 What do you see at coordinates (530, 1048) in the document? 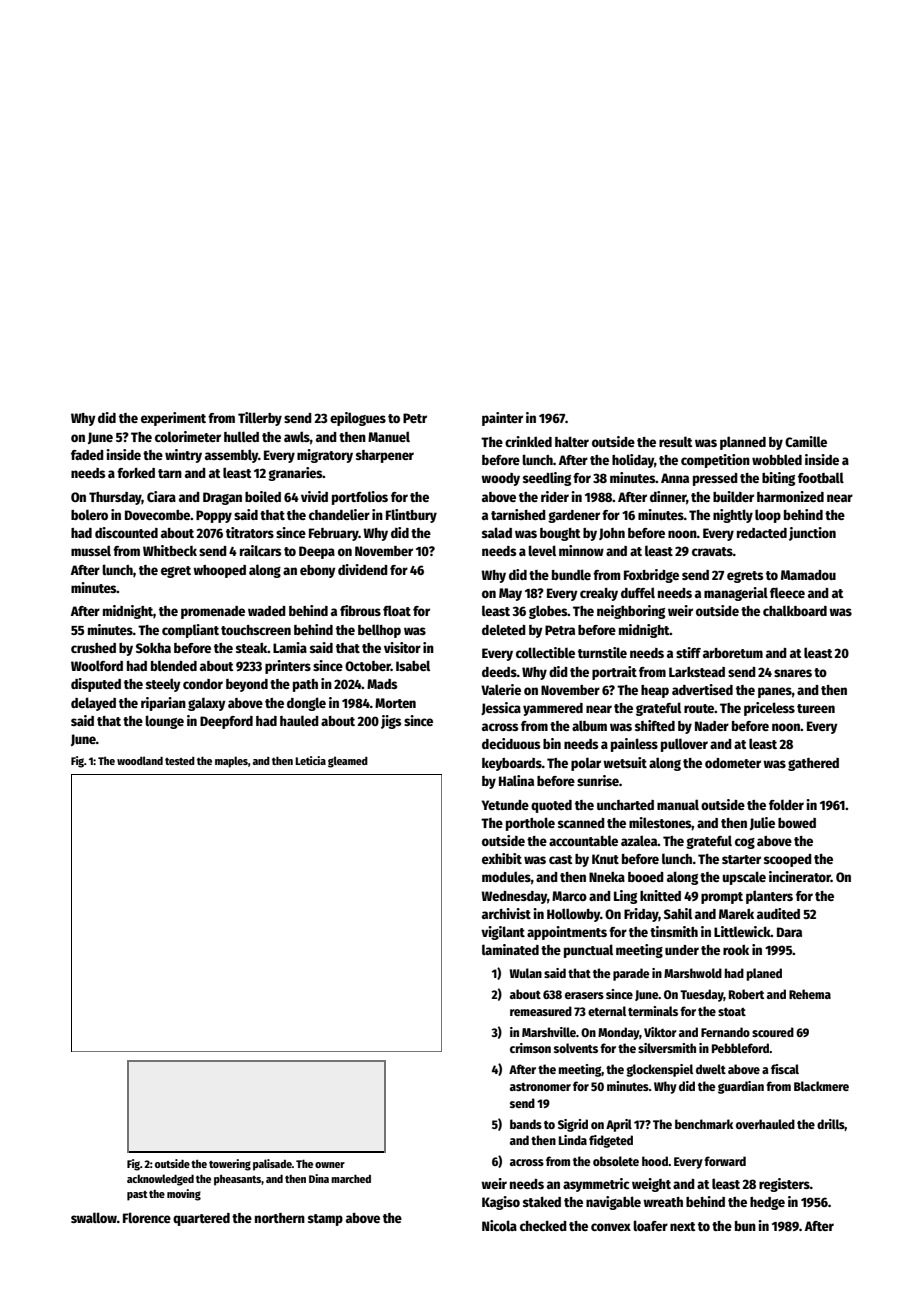
I see `crimson` at bounding box center [530, 1048].
